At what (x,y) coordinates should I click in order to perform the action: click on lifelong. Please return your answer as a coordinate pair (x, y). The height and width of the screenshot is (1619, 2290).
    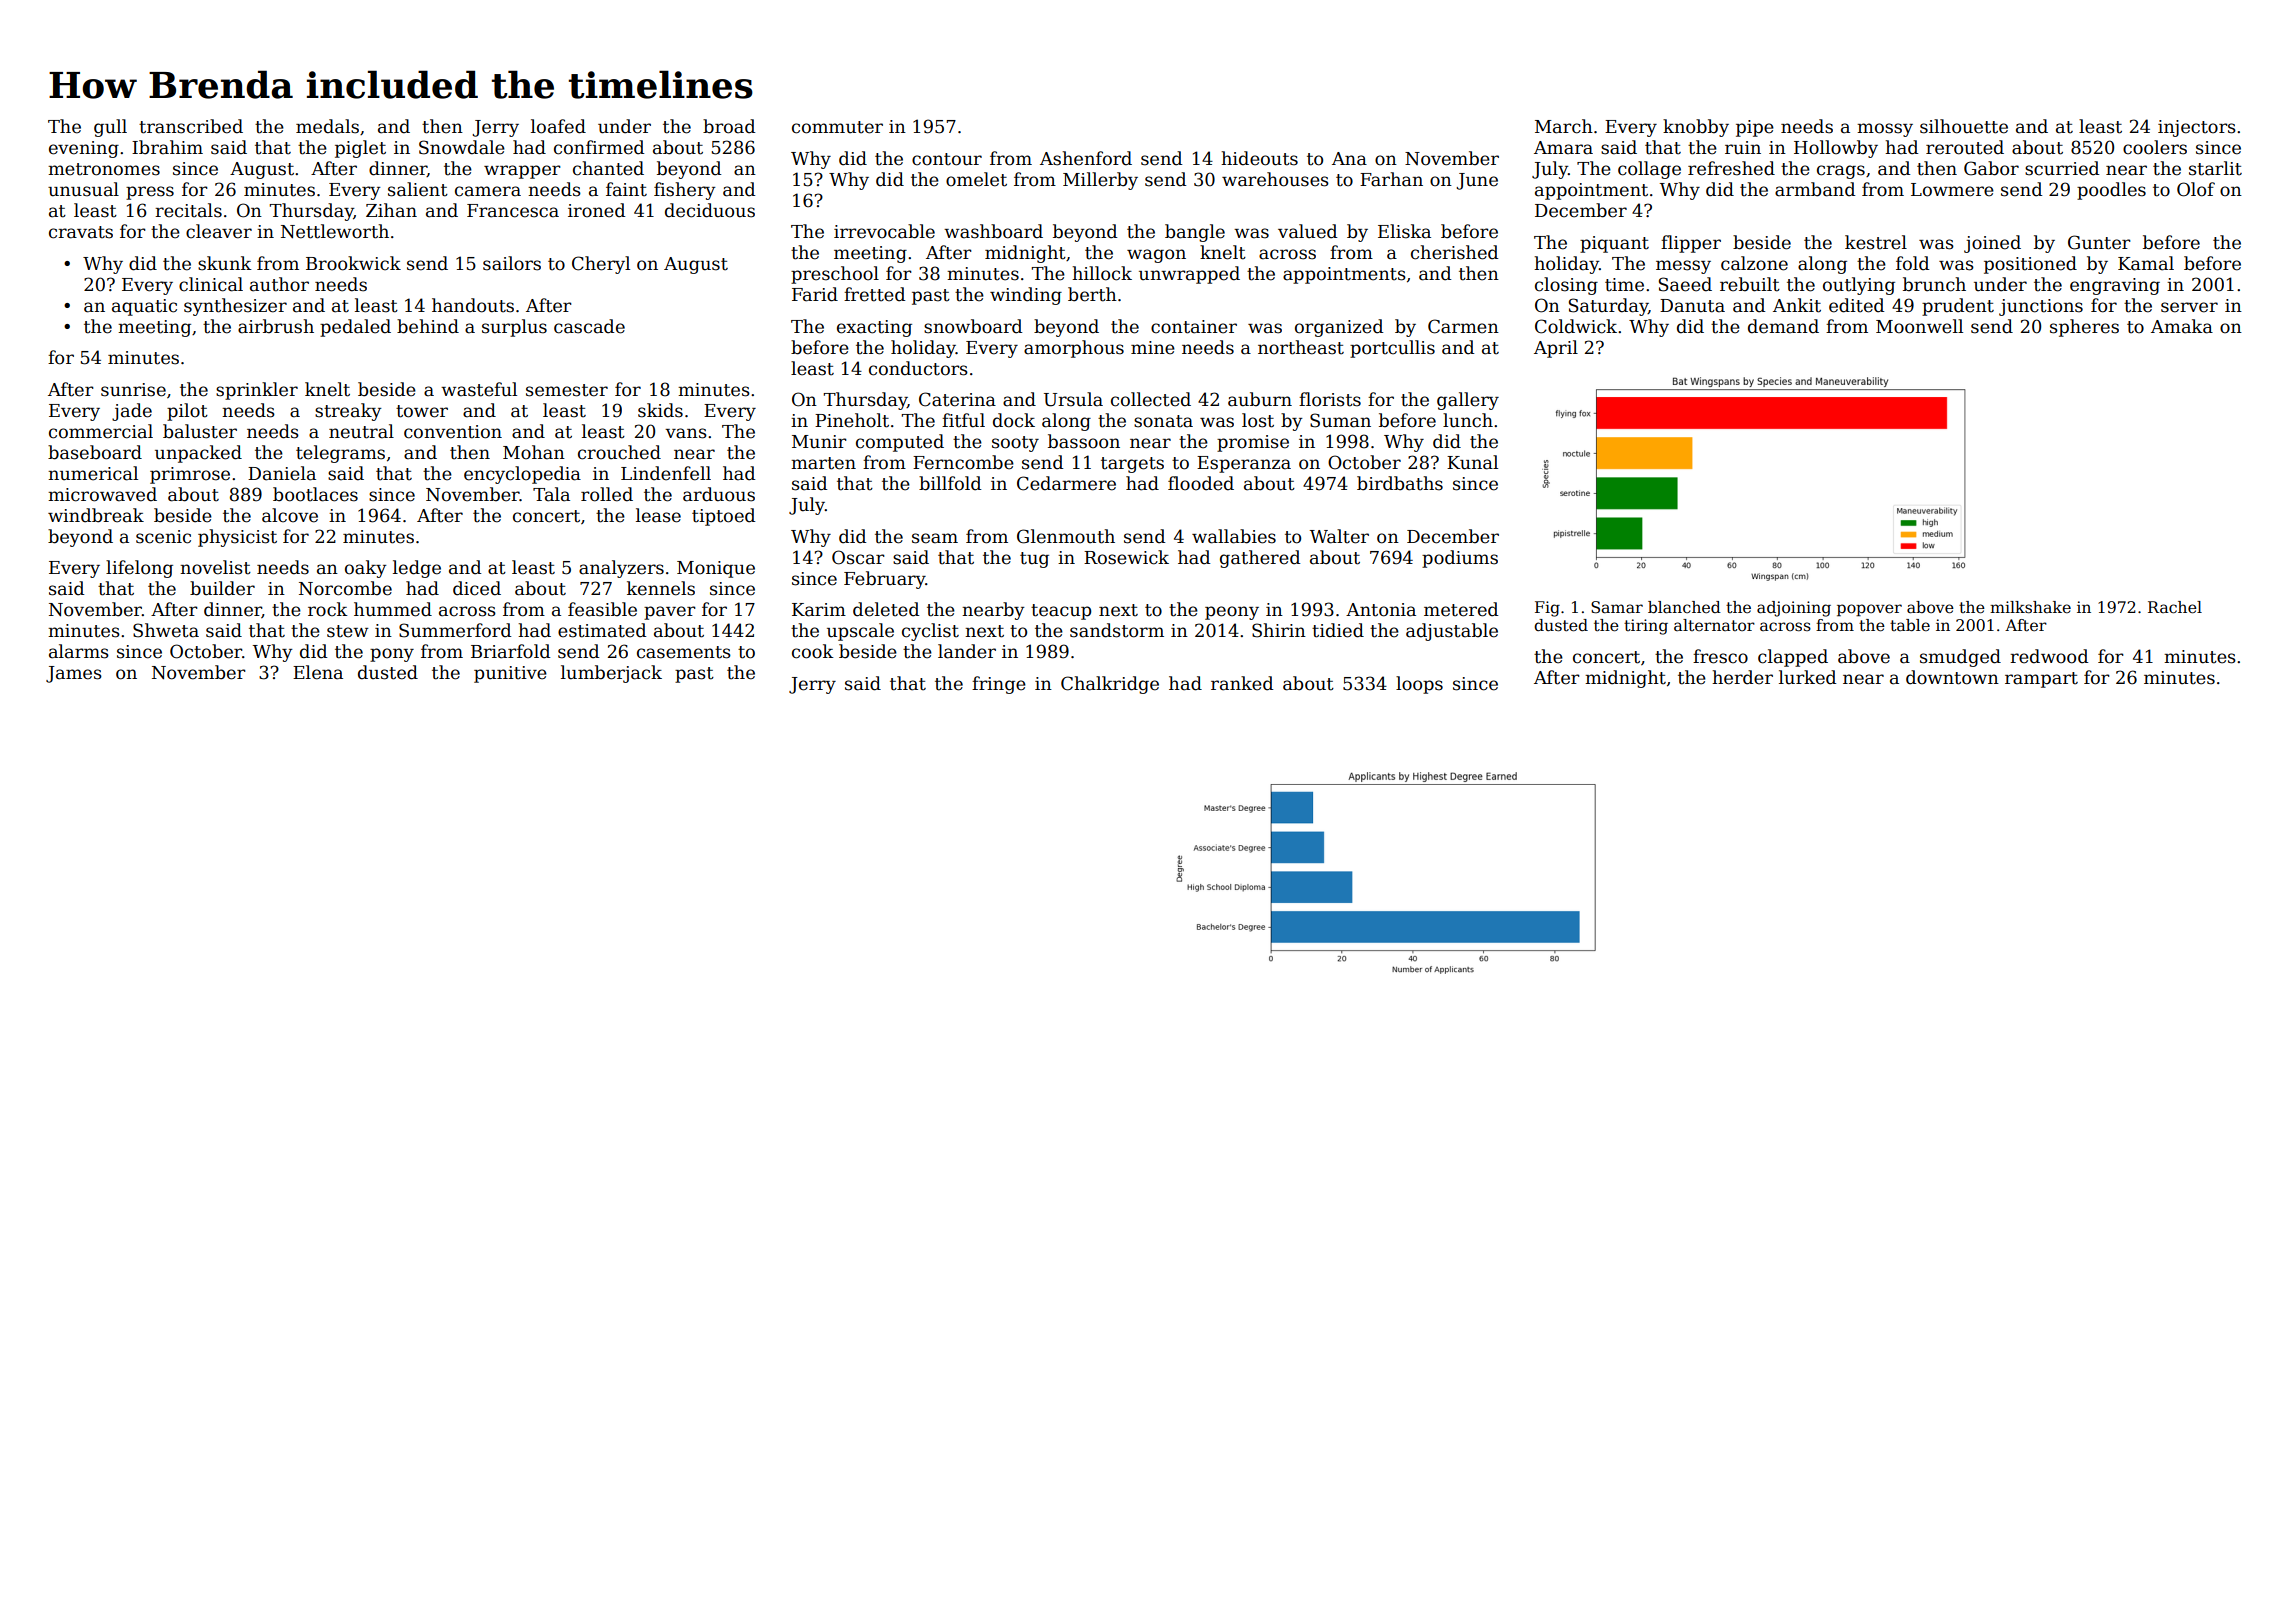
    Looking at the image, I should click on (139, 569).
